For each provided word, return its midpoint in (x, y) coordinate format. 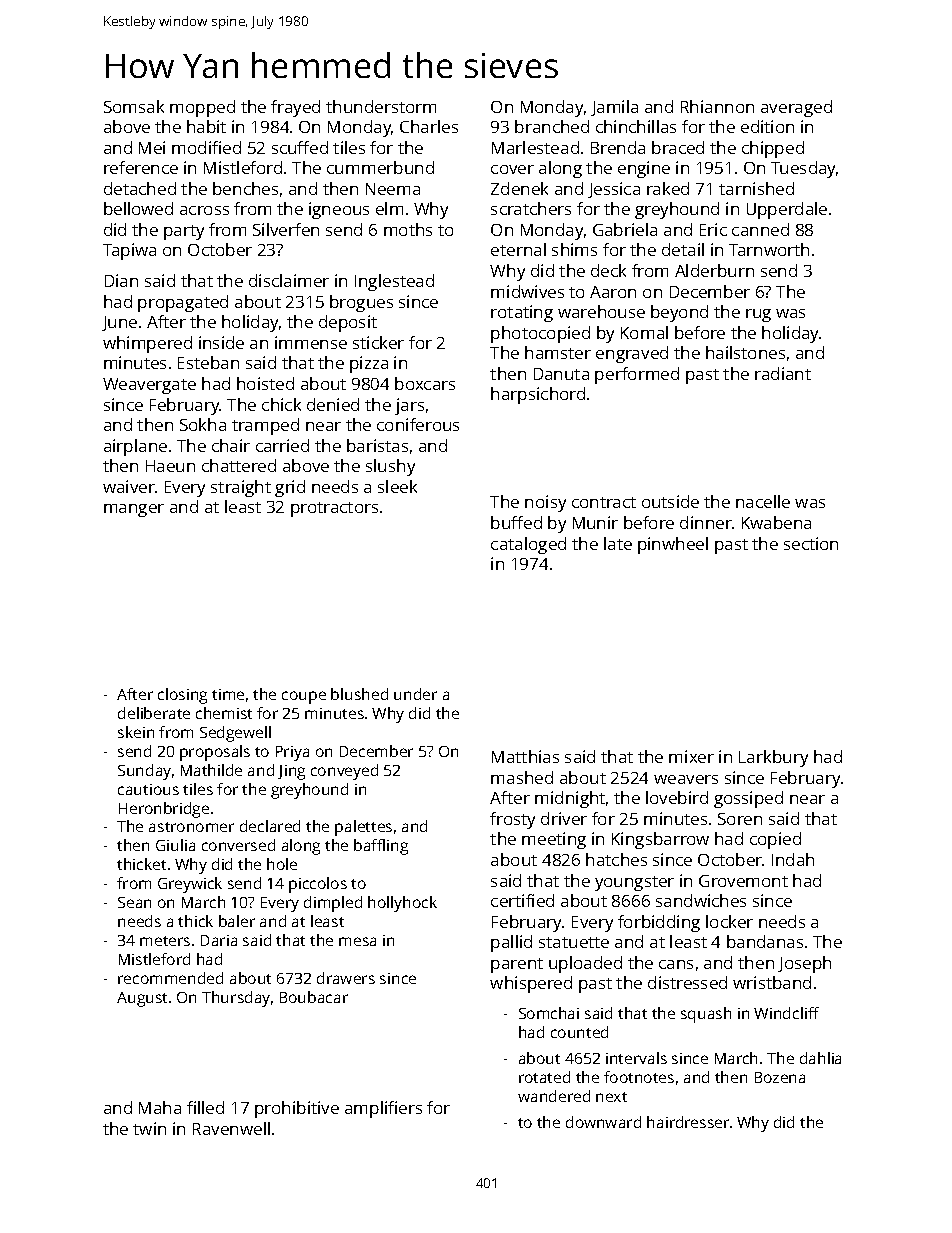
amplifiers (383, 1109)
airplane (135, 447)
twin (149, 1128)
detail (683, 249)
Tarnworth (769, 249)
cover (512, 169)
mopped (202, 108)
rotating (522, 313)
